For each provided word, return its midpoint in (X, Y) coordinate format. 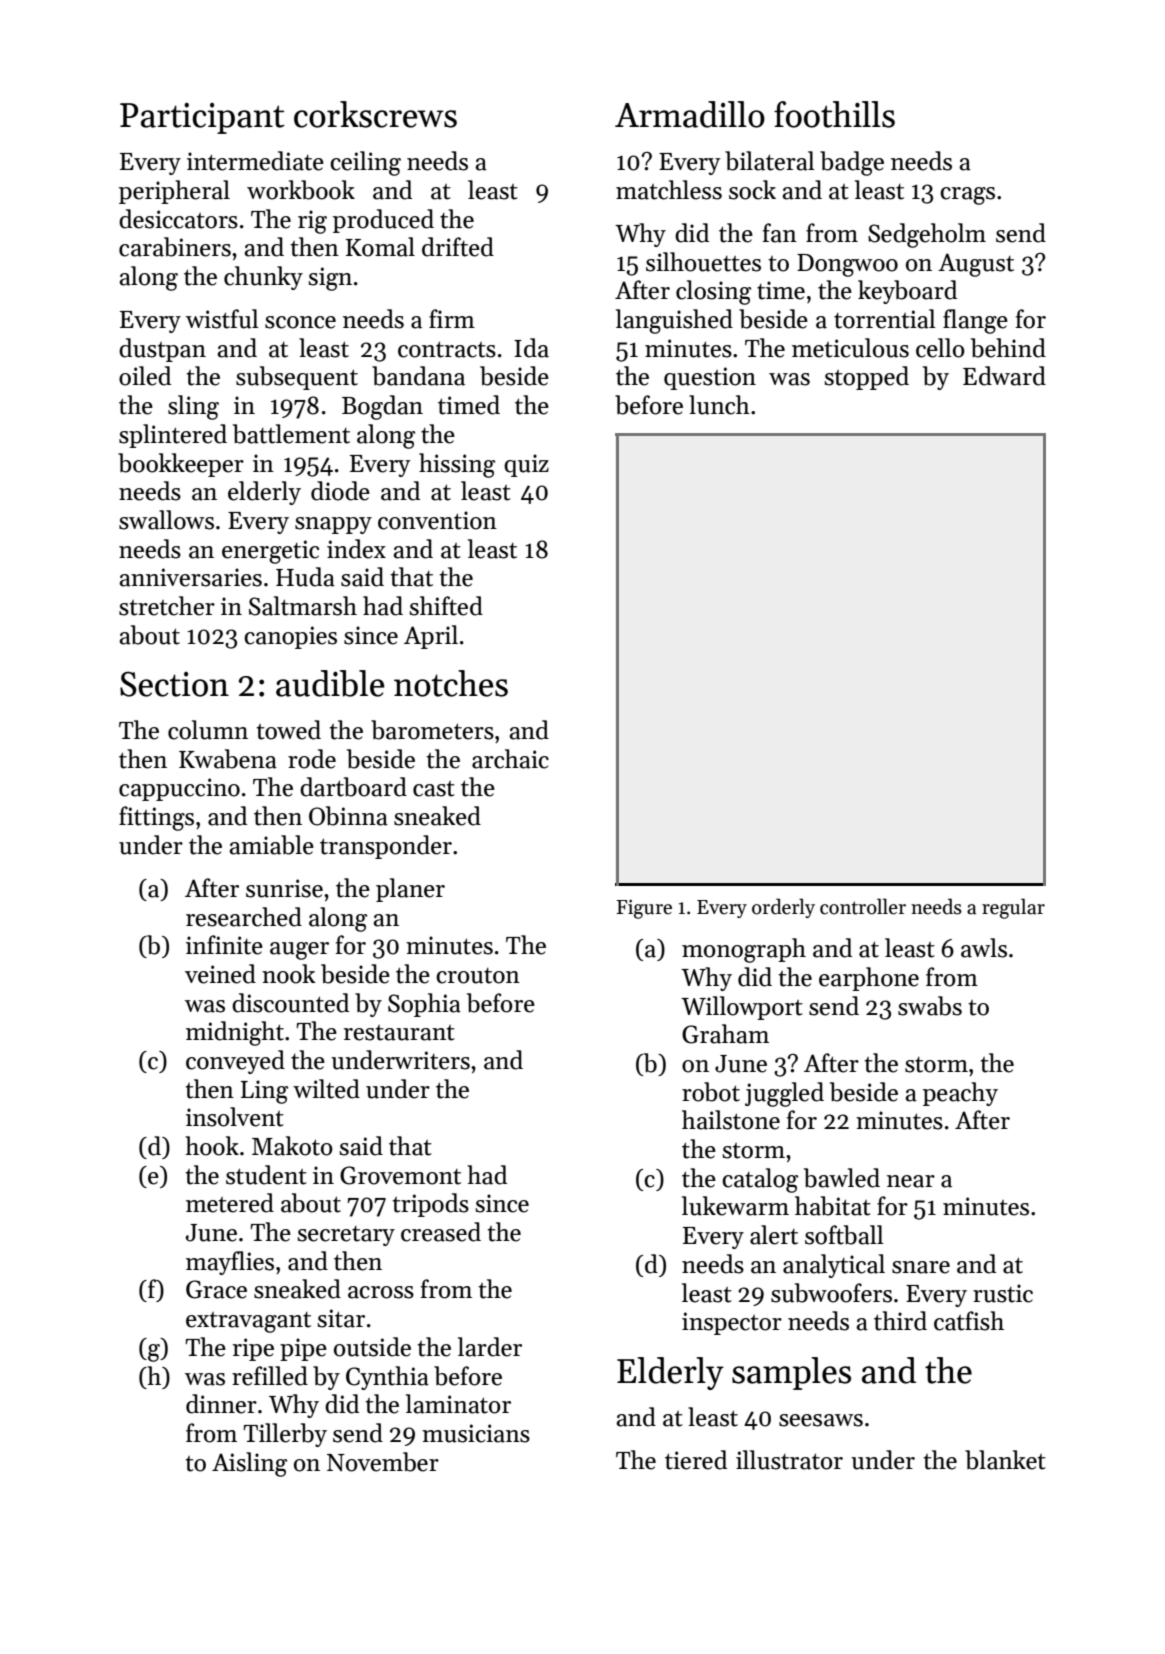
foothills (834, 114)
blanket (1005, 1460)
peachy (960, 1094)
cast (434, 789)
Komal (380, 247)
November (383, 1462)
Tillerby (285, 1435)
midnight (235, 1033)
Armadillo (690, 114)
